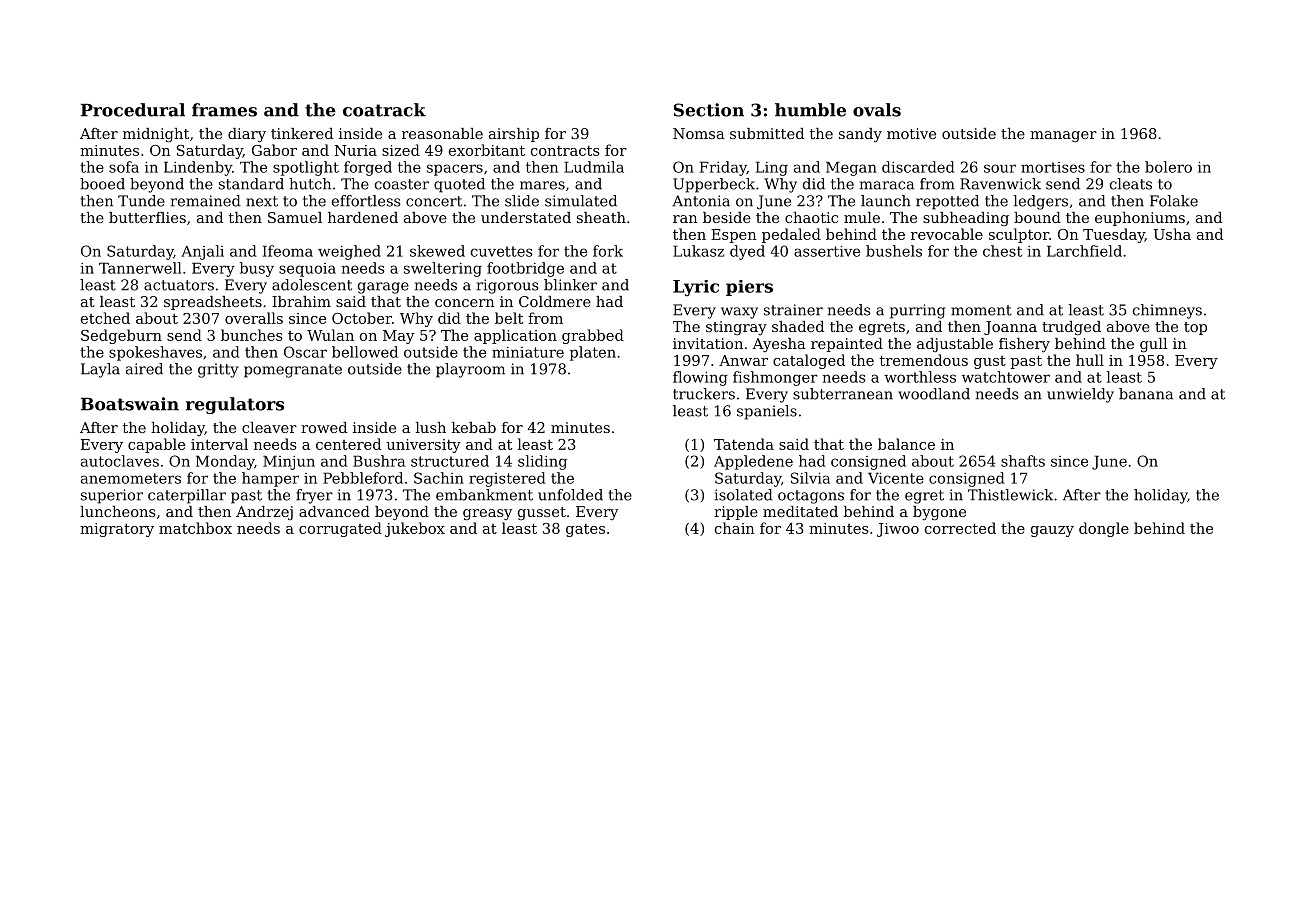 The width and height of the screenshot is (1308, 924). Describe the element at coordinates (1146, 394) in the screenshot. I see `banana` at that location.
